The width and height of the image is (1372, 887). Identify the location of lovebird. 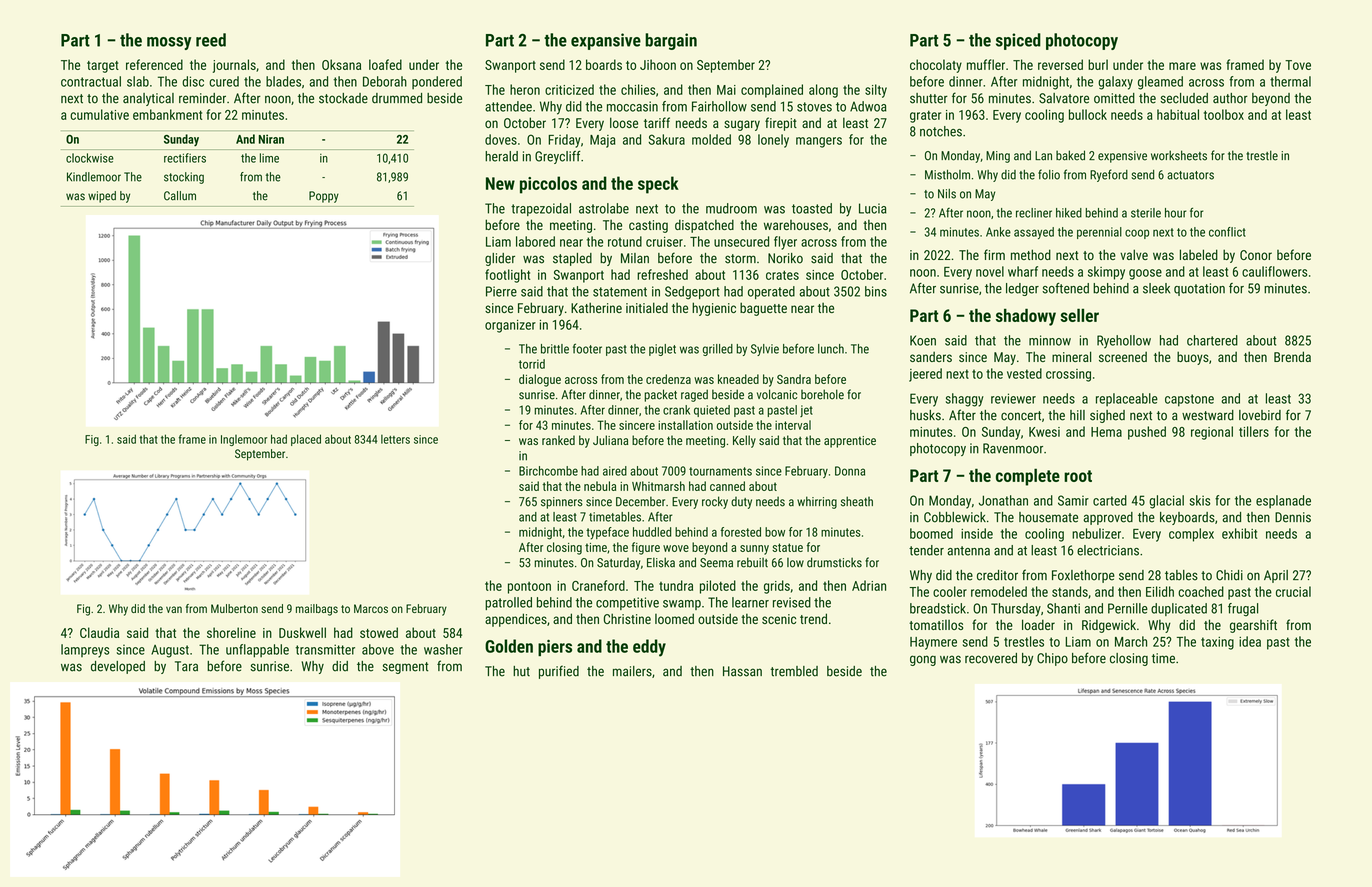
(1260, 415).
